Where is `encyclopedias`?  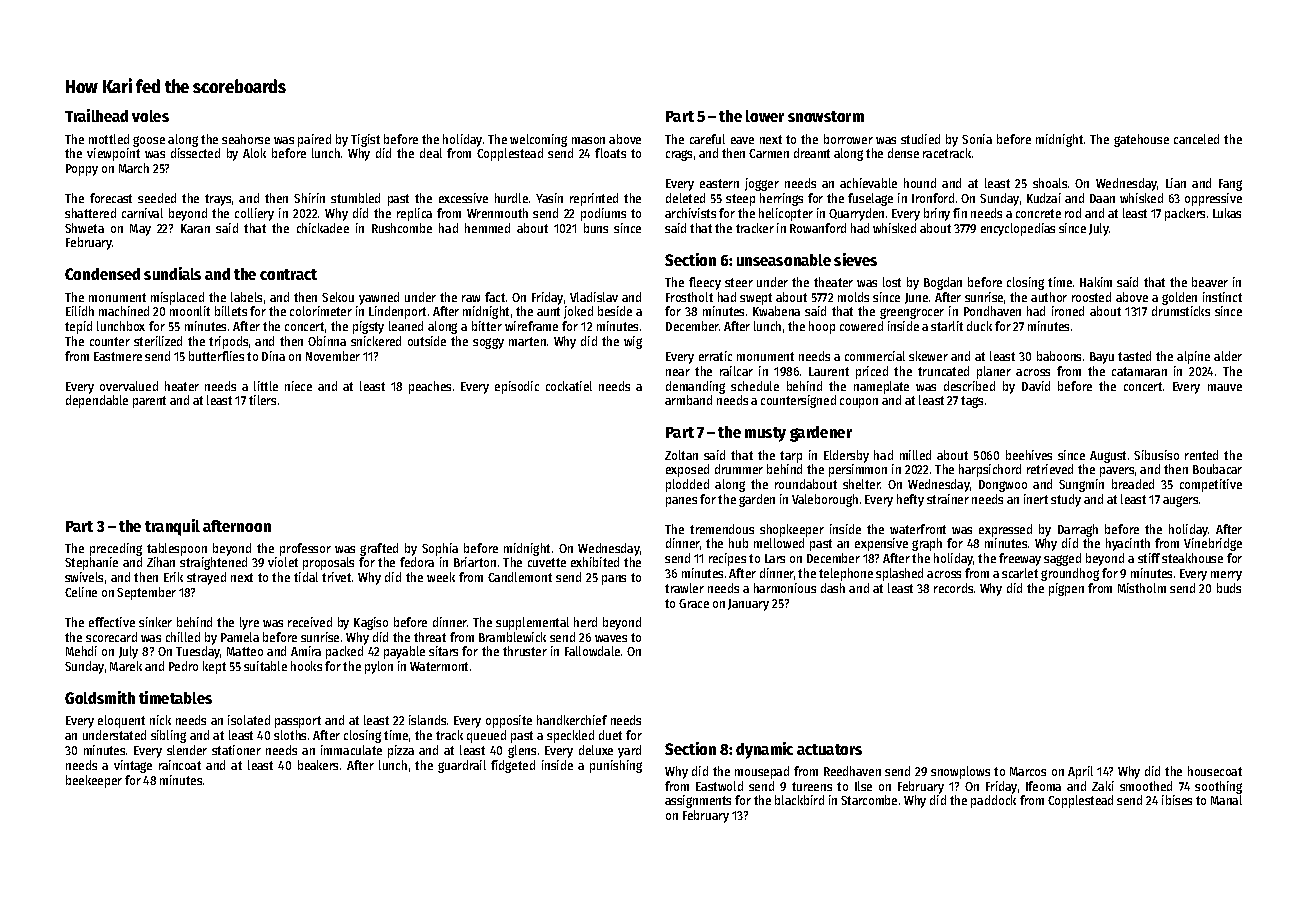
encyclopedias is located at coordinates (1018, 229).
